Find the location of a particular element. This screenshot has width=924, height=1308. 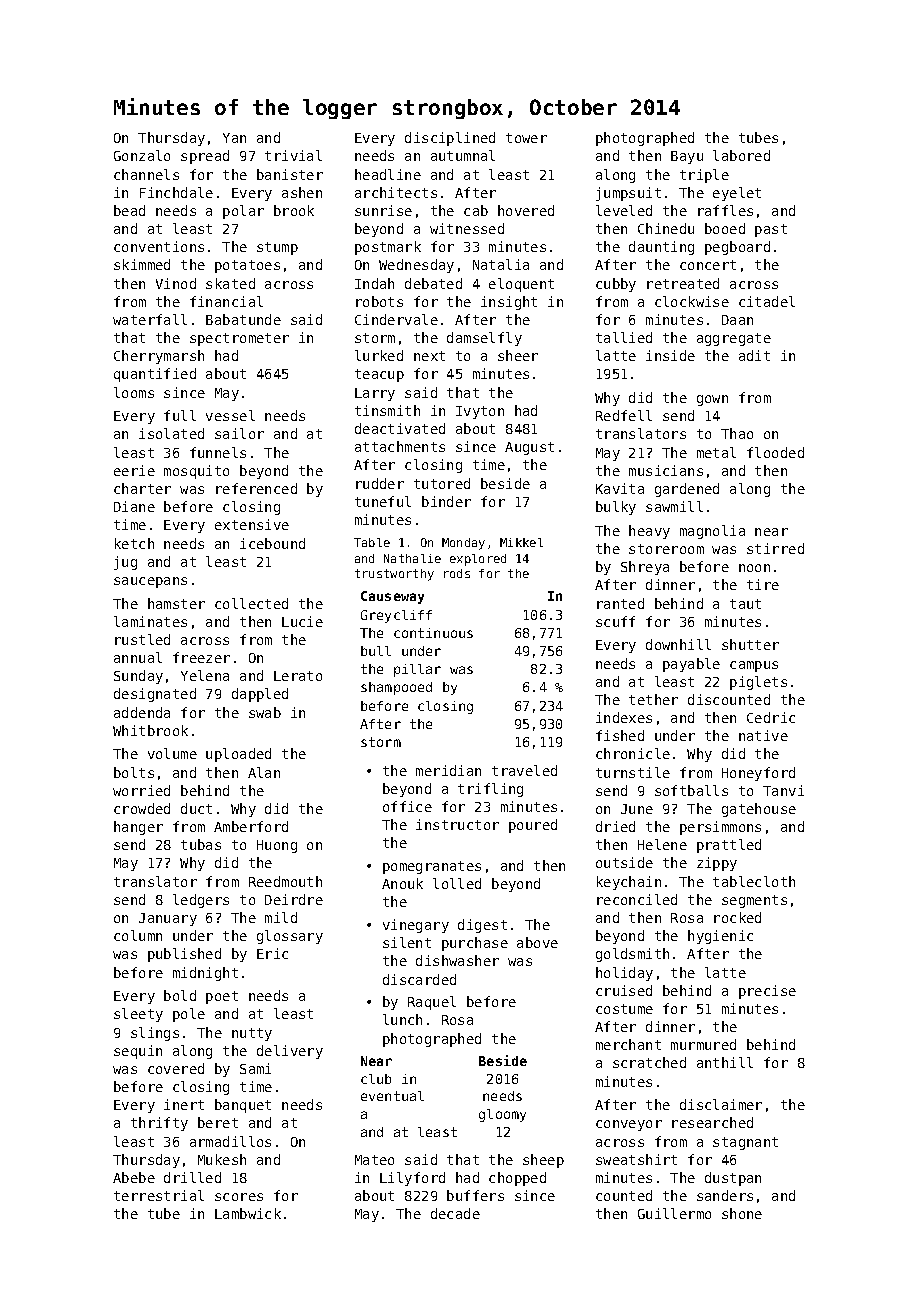

autumnal is located at coordinates (463, 155).
